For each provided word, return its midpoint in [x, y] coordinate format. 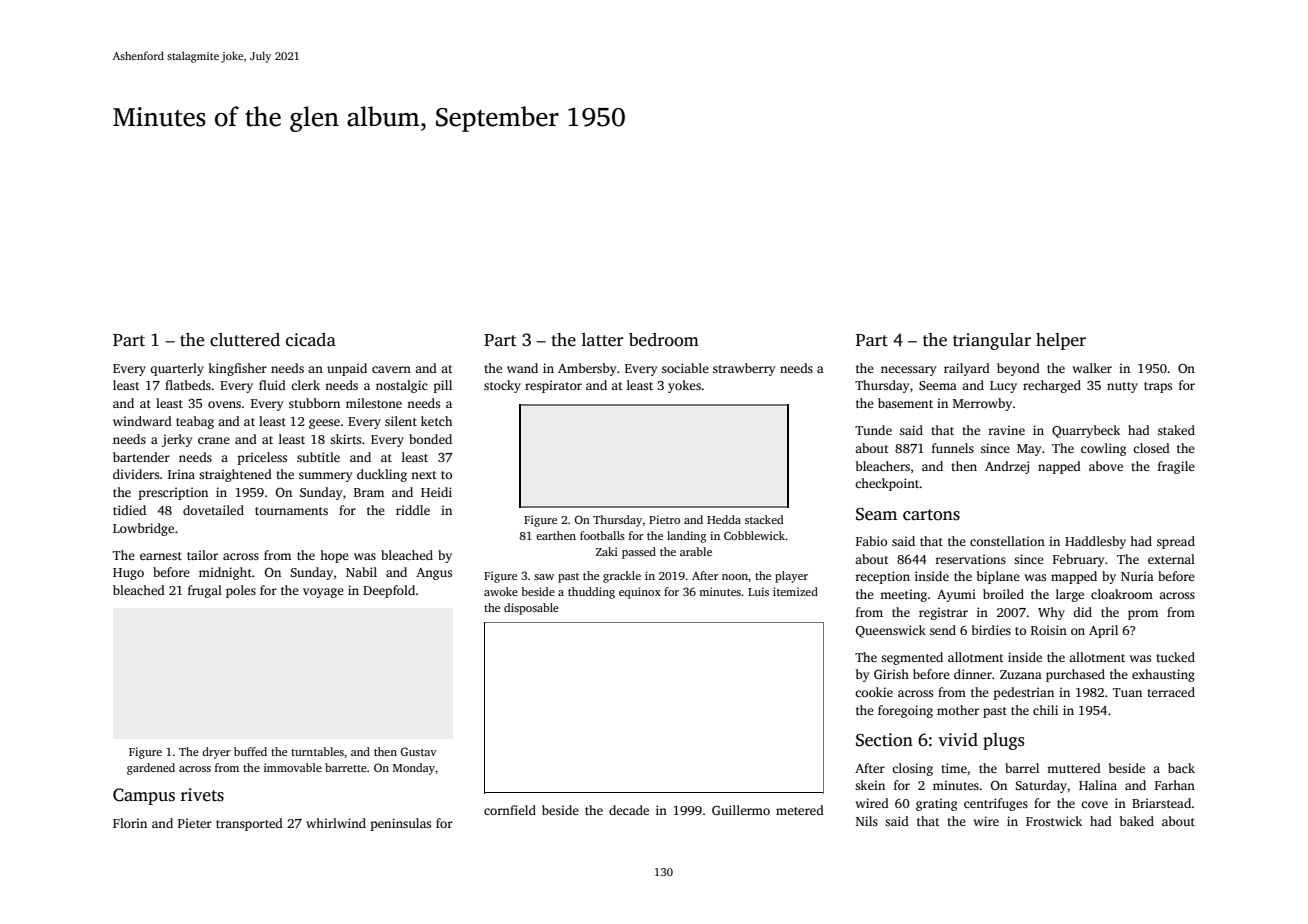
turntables [317, 751]
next [424, 475]
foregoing [905, 711]
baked [1137, 821]
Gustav [418, 751]
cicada [311, 340]
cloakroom [1122, 594]
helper [1061, 341]
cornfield [510, 810]
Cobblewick [754, 535]
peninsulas [401, 824]
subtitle [318, 457]
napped [1059, 467]
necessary [908, 371]
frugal [205, 591]
